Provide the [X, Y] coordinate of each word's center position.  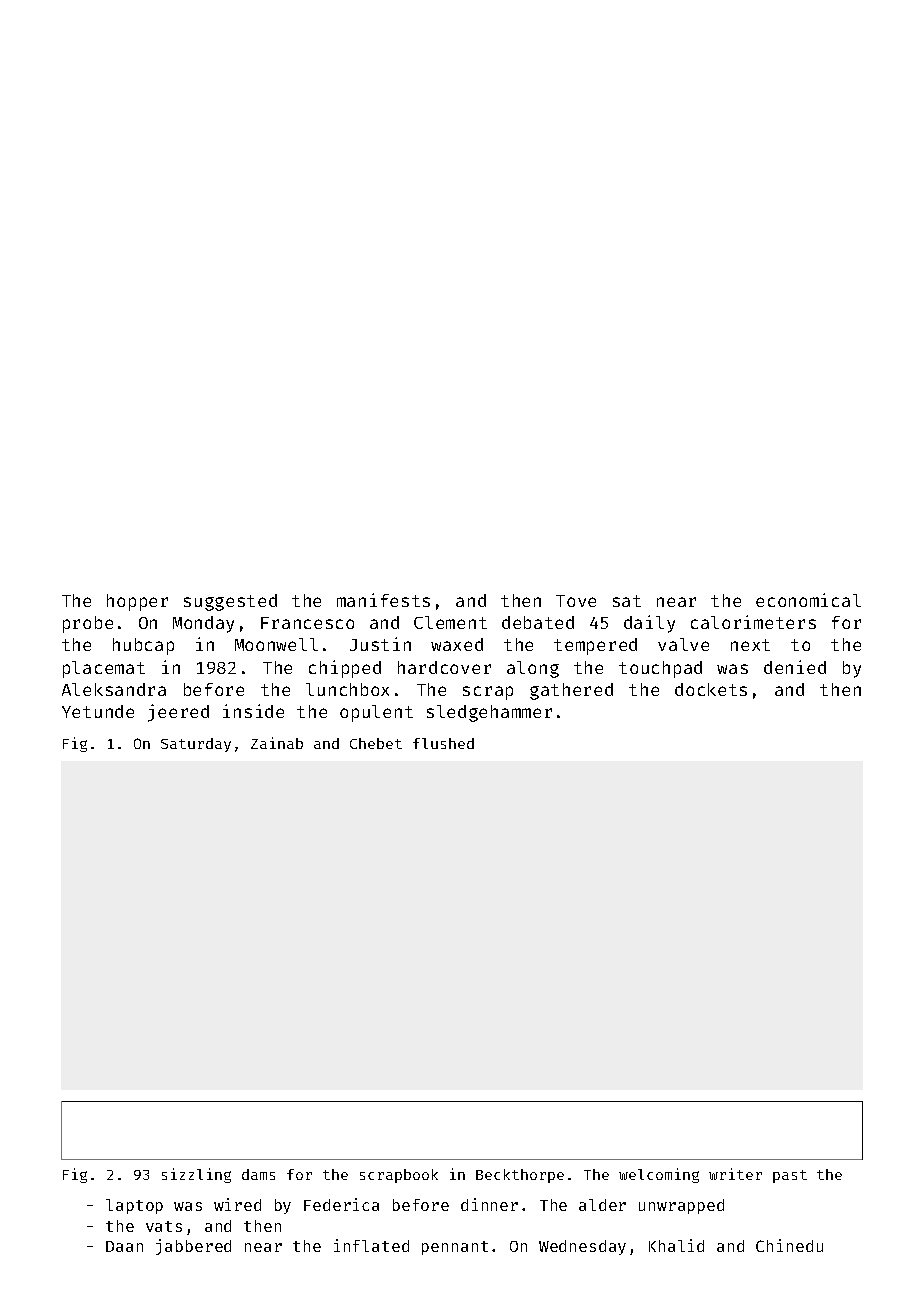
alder [602, 1205]
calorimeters [753, 622]
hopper [137, 602]
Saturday [196, 745]
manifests [383, 600]
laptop [134, 1206]
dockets [711, 689]
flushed [443, 743]
